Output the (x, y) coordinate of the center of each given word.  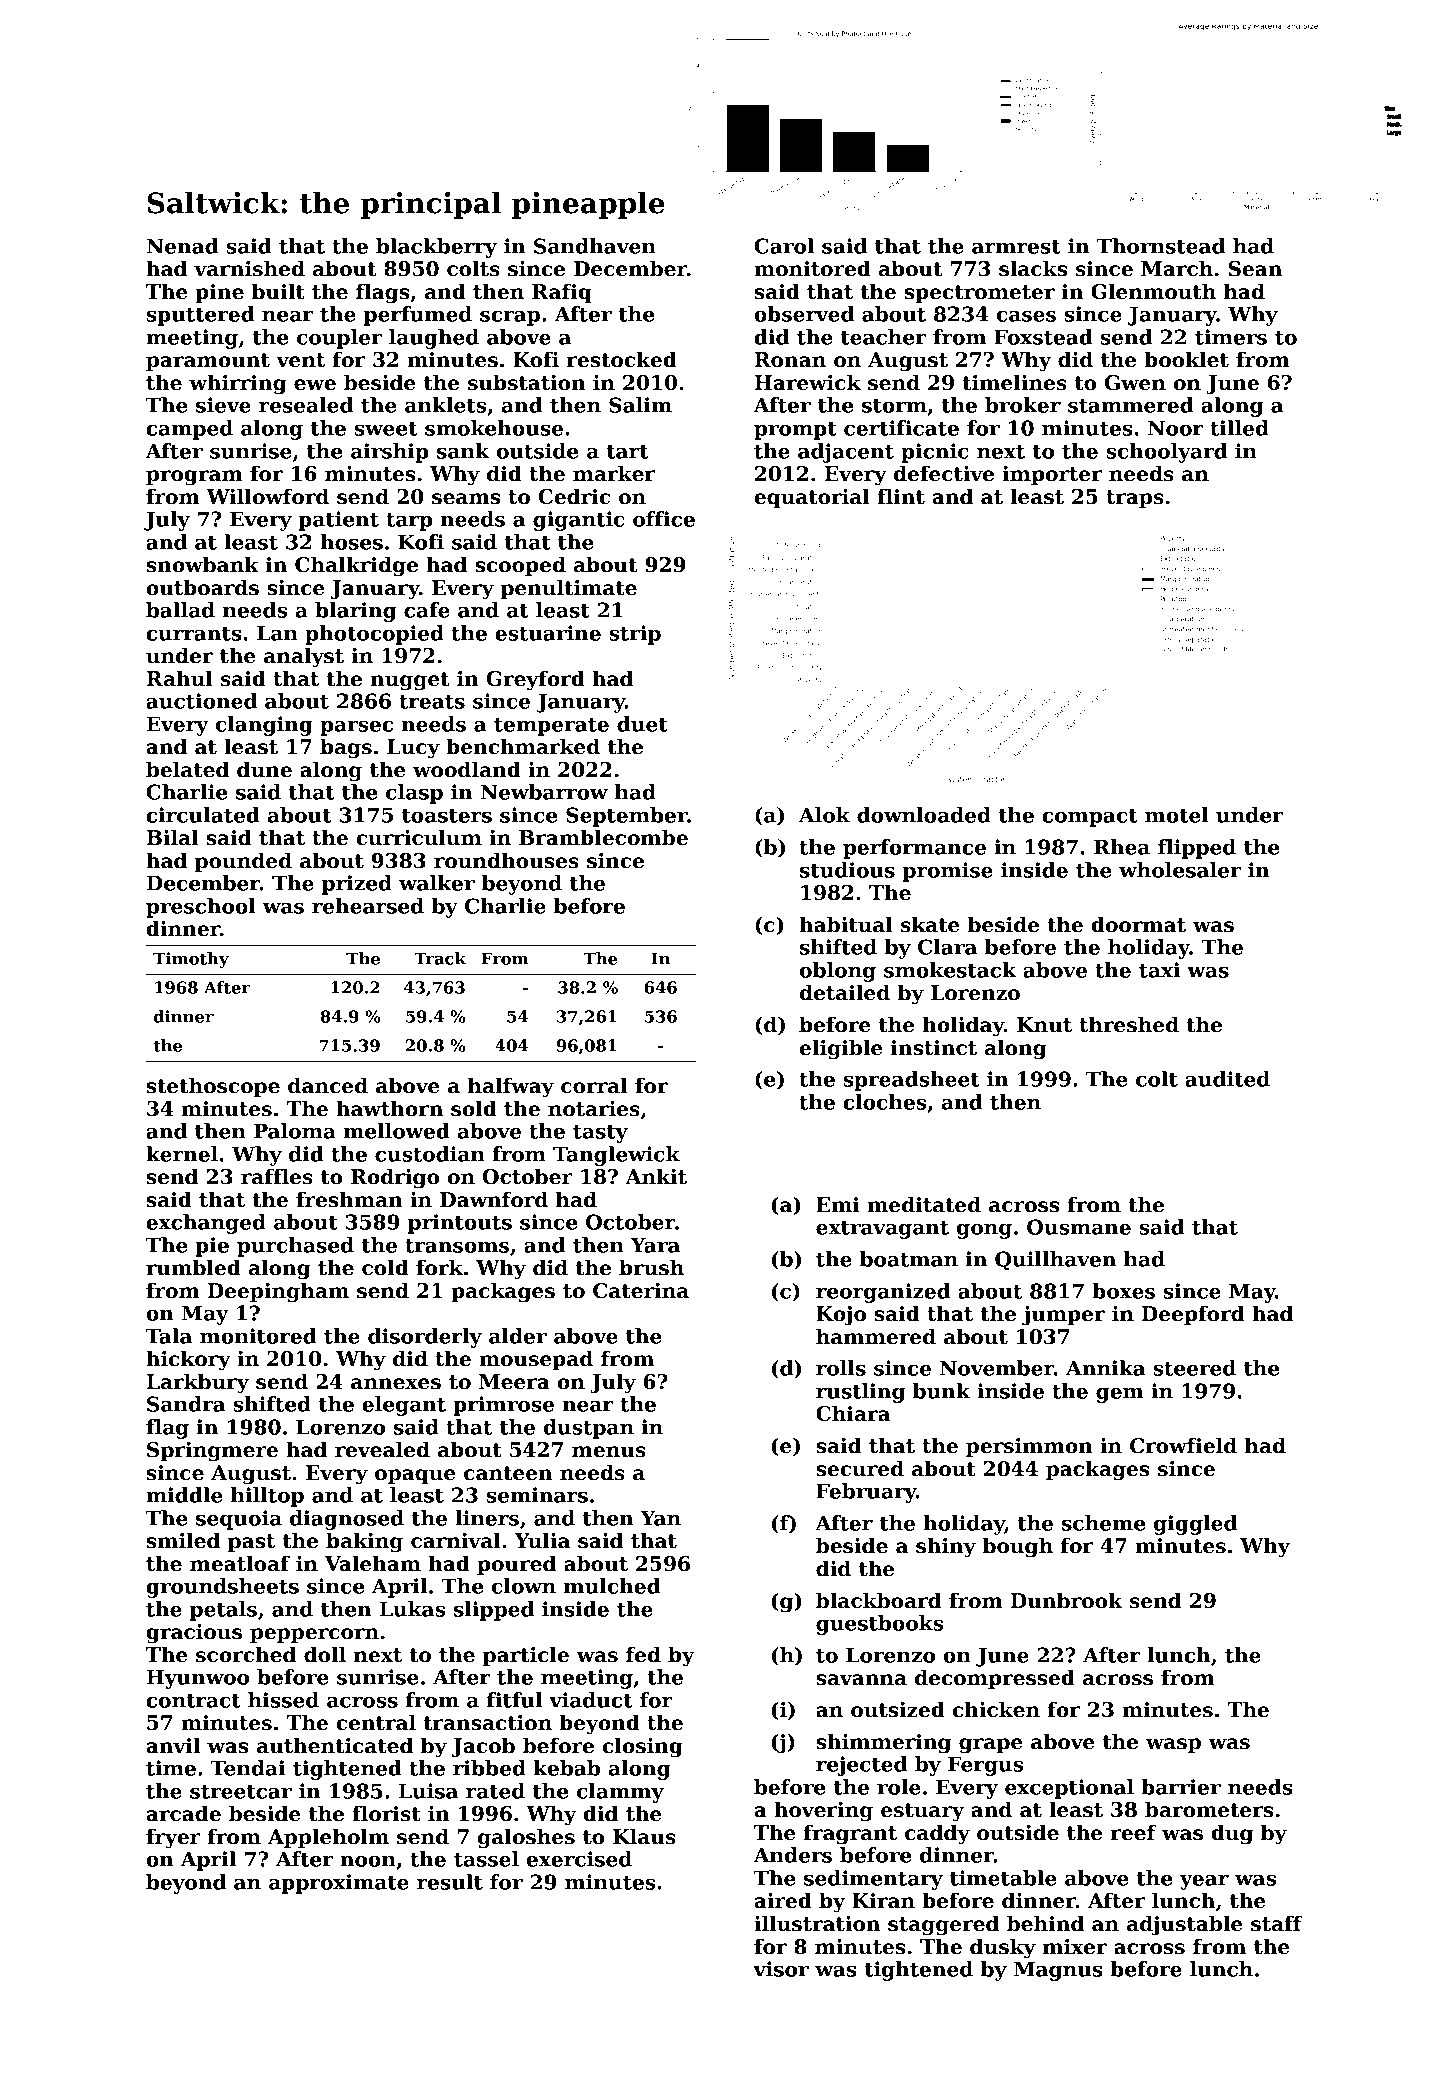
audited (1227, 1079)
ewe (315, 385)
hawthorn (389, 1108)
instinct (934, 1048)
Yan (660, 1518)
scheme (1103, 1523)
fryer (173, 1838)
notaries (594, 1109)
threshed (1129, 1024)
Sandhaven (595, 246)
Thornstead (1161, 246)
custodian (430, 1154)
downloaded (924, 815)
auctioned (201, 701)
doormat (1138, 924)
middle (184, 1495)
